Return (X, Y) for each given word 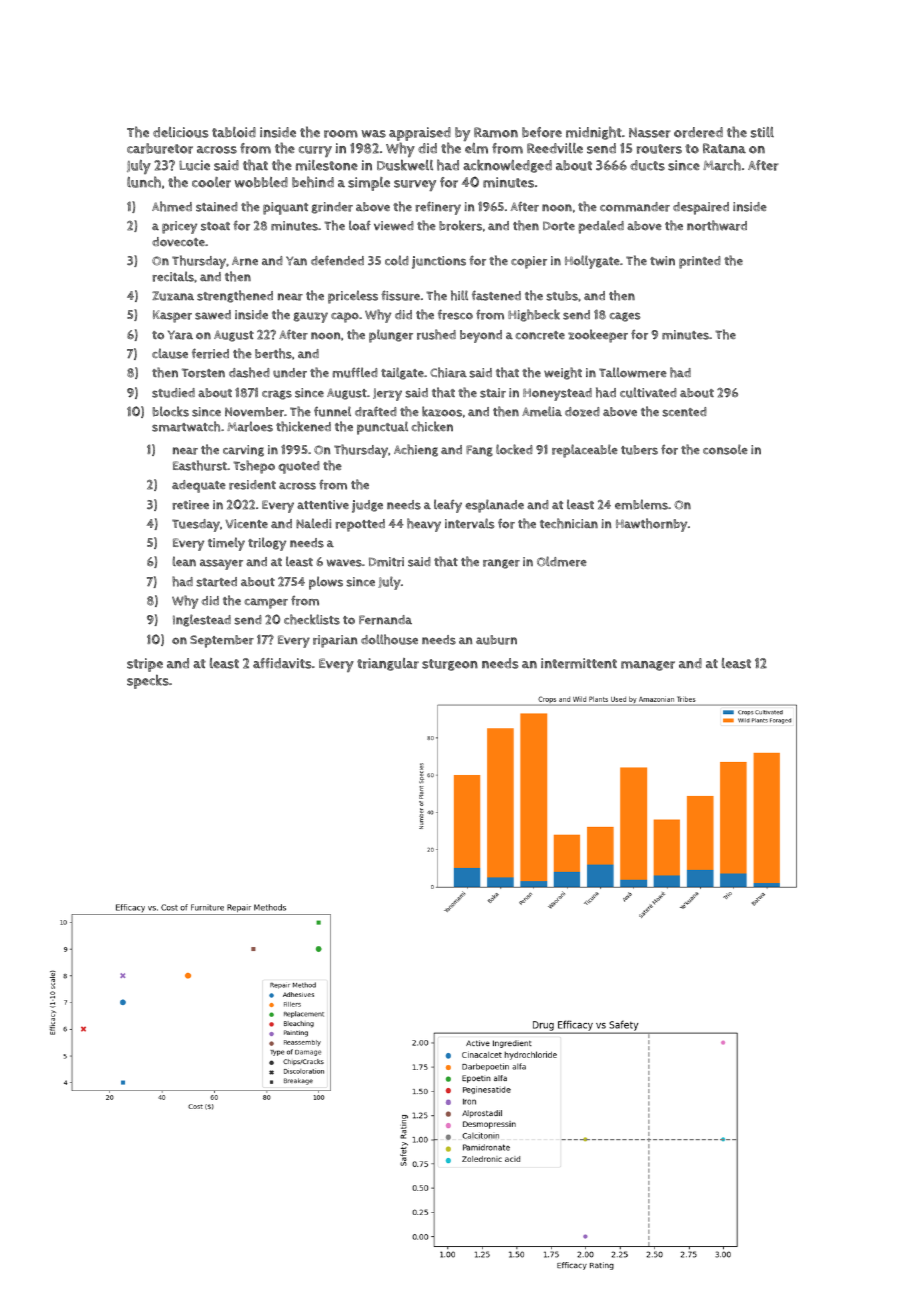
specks (148, 681)
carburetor (160, 148)
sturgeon (450, 665)
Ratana (724, 148)
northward (717, 225)
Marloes (250, 426)
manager (648, 666)
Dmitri (386, 562)
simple (369, 184)
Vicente (246, 523)
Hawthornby (651, 525)
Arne (245, 261)
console (725, 449)
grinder (332, 208)
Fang (479, 451)
